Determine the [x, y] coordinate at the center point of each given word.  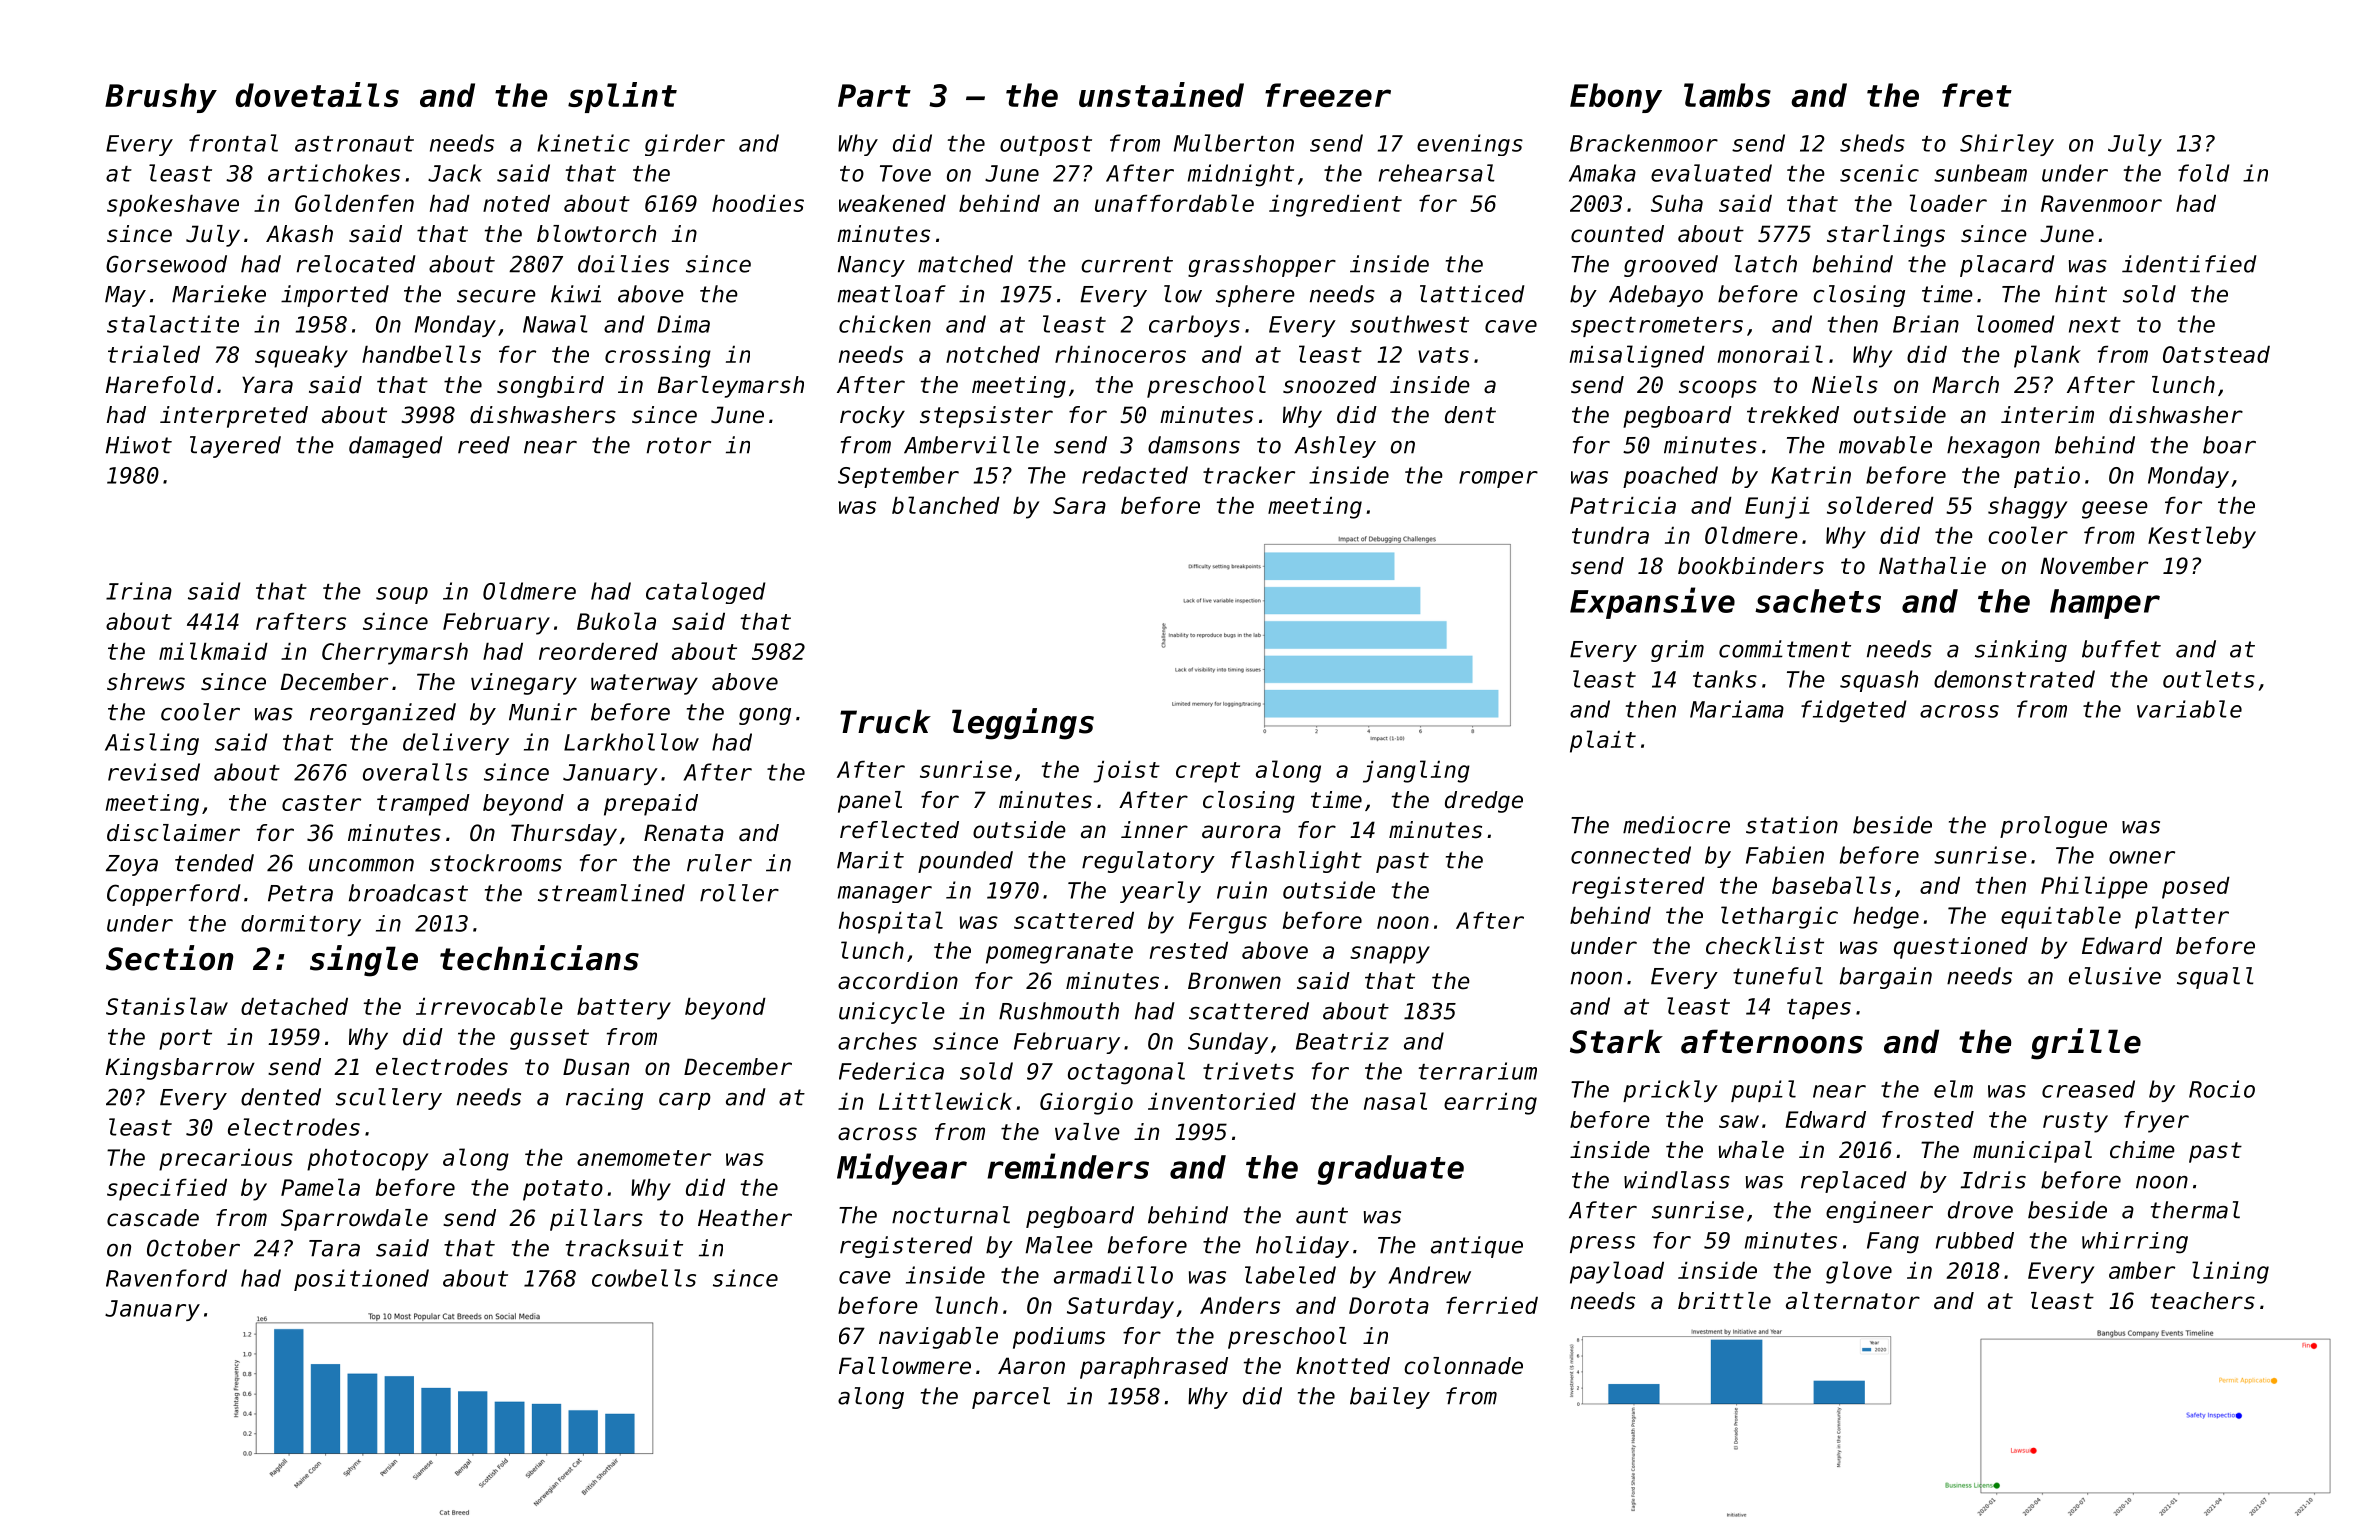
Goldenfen [354, 203]
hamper [2105, 604]
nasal [1395, 1101]
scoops [1718, 389]
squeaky [301, 357]
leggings [1023, 724]
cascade [153, 1218]
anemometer [644, 1158]
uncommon [361, 865]
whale [1751, 1150]
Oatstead [2216, 354]
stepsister [986, 417]
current [1127, 264]
